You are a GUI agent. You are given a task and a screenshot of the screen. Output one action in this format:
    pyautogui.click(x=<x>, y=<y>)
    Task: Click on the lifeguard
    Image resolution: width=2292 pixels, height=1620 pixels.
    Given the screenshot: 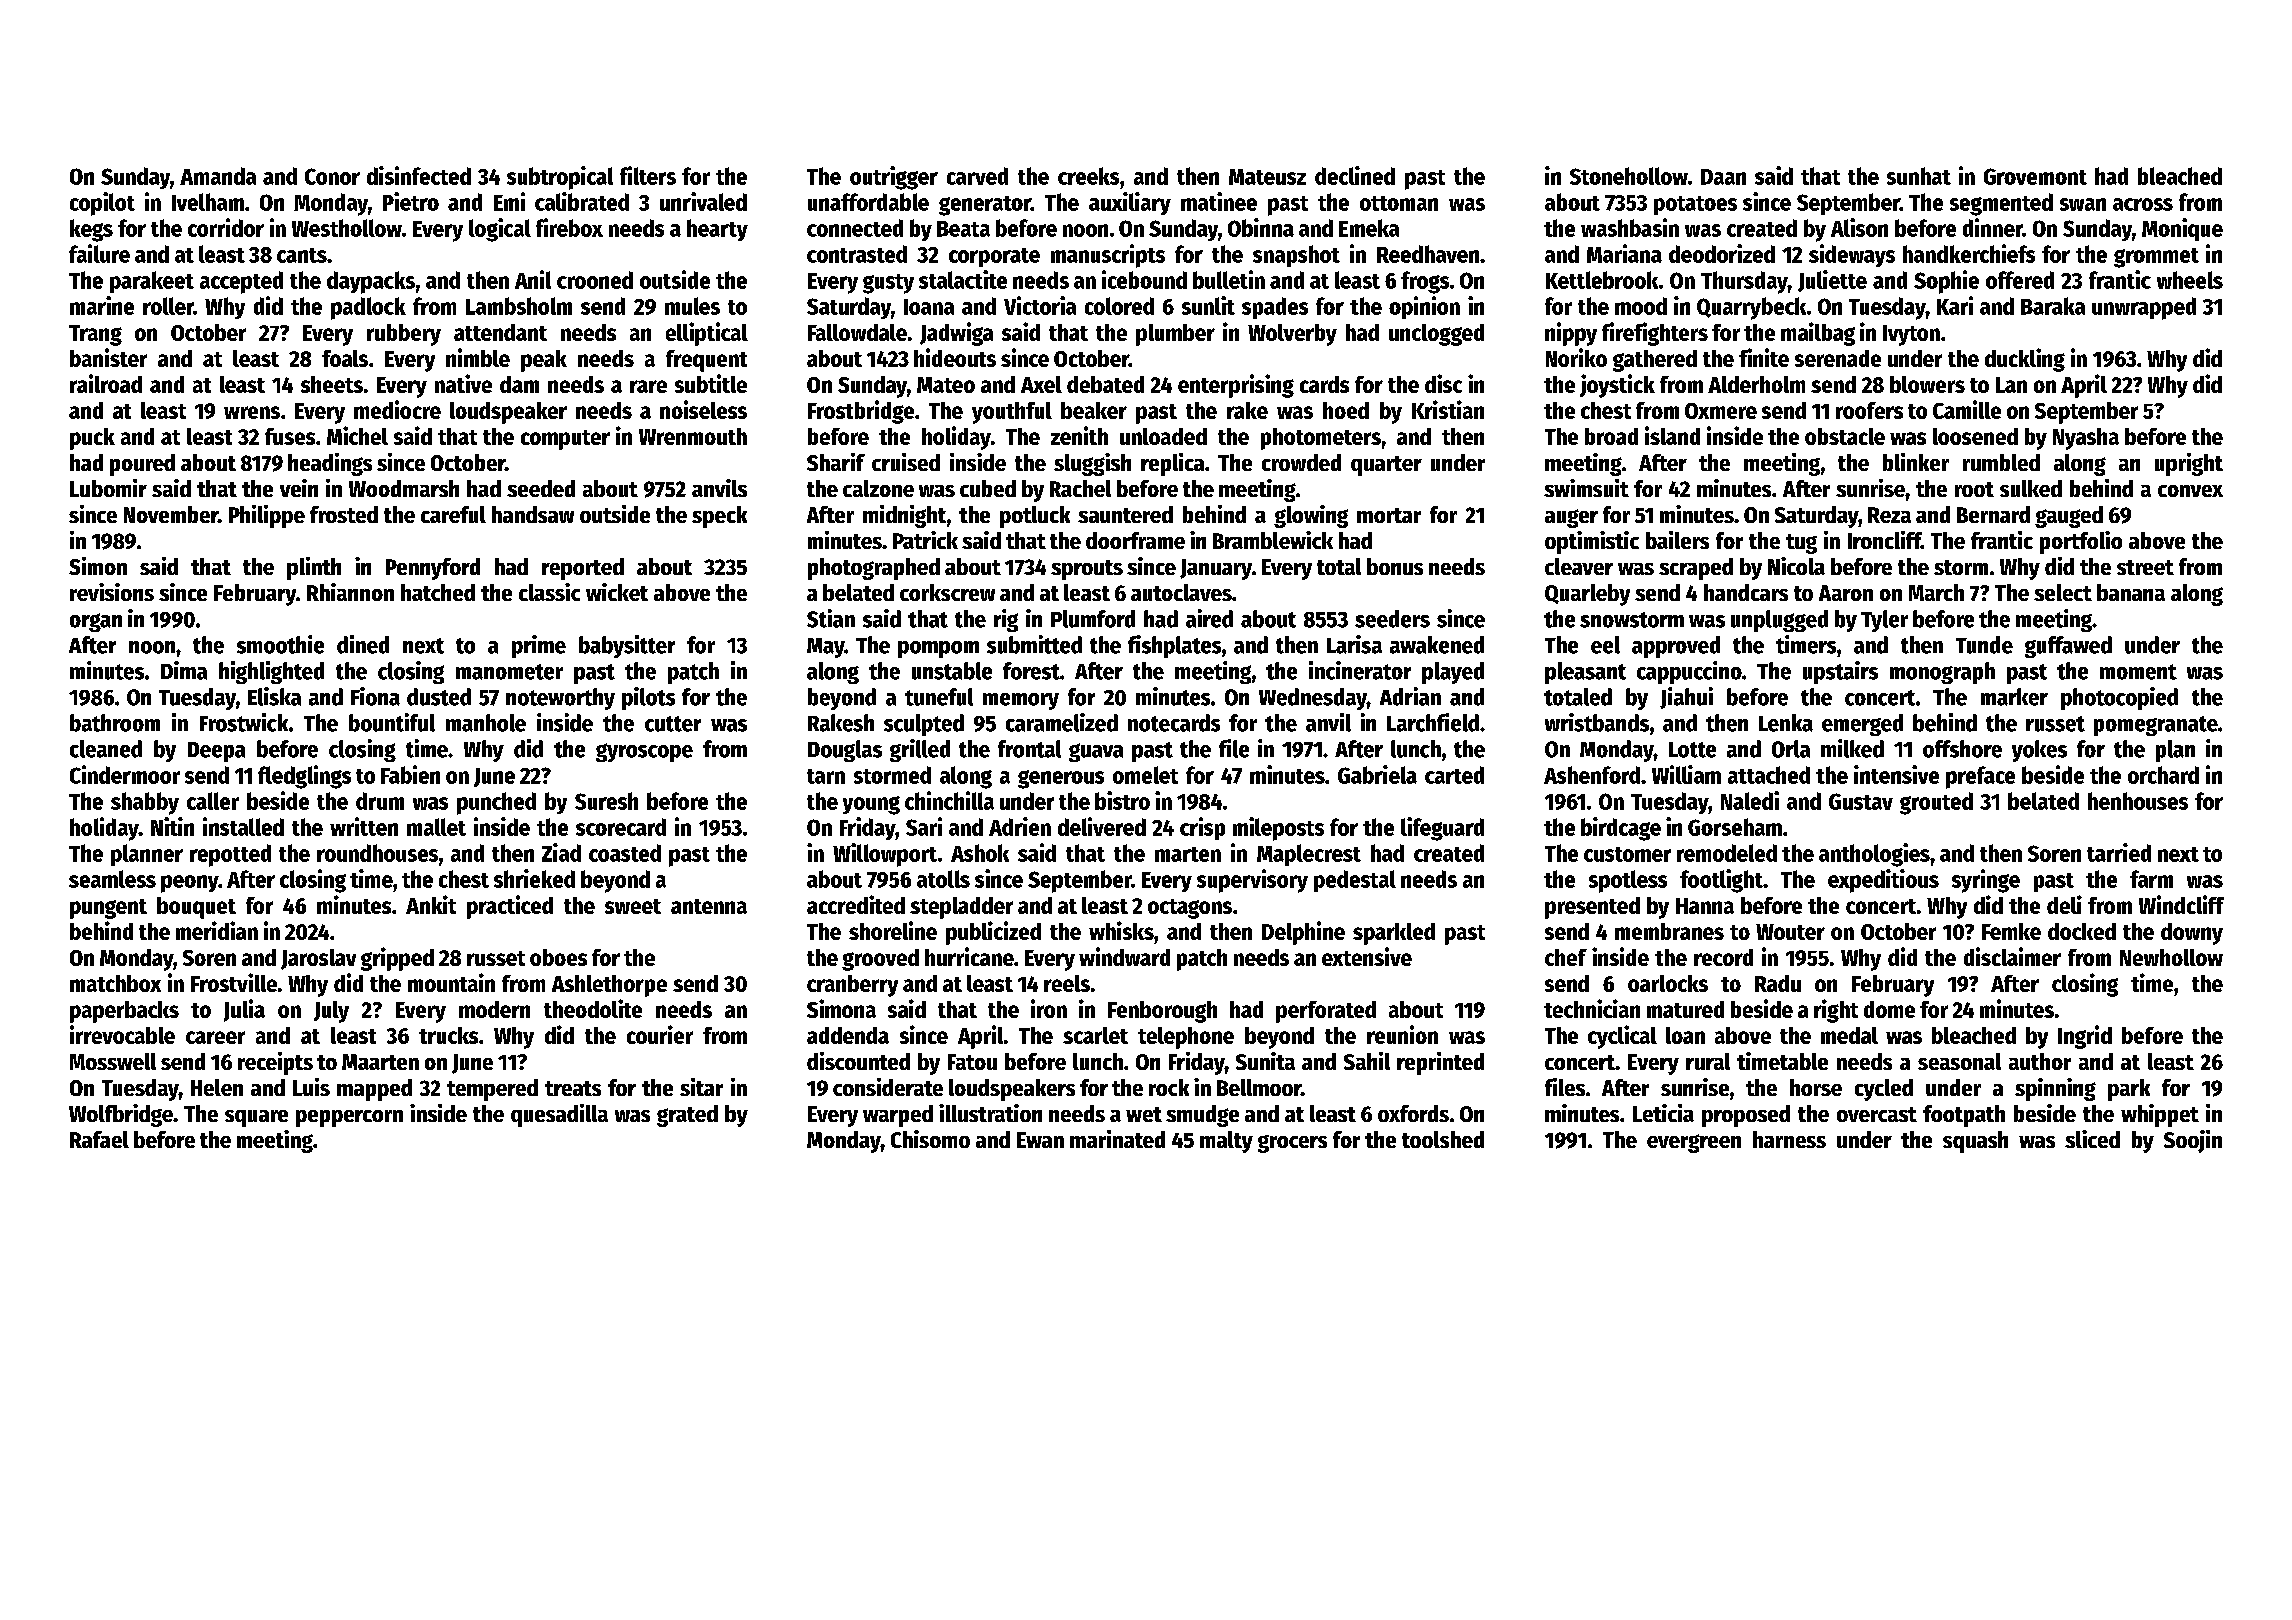 What is the action you would take?
    pyautogui.click(x=1442, y=829)
